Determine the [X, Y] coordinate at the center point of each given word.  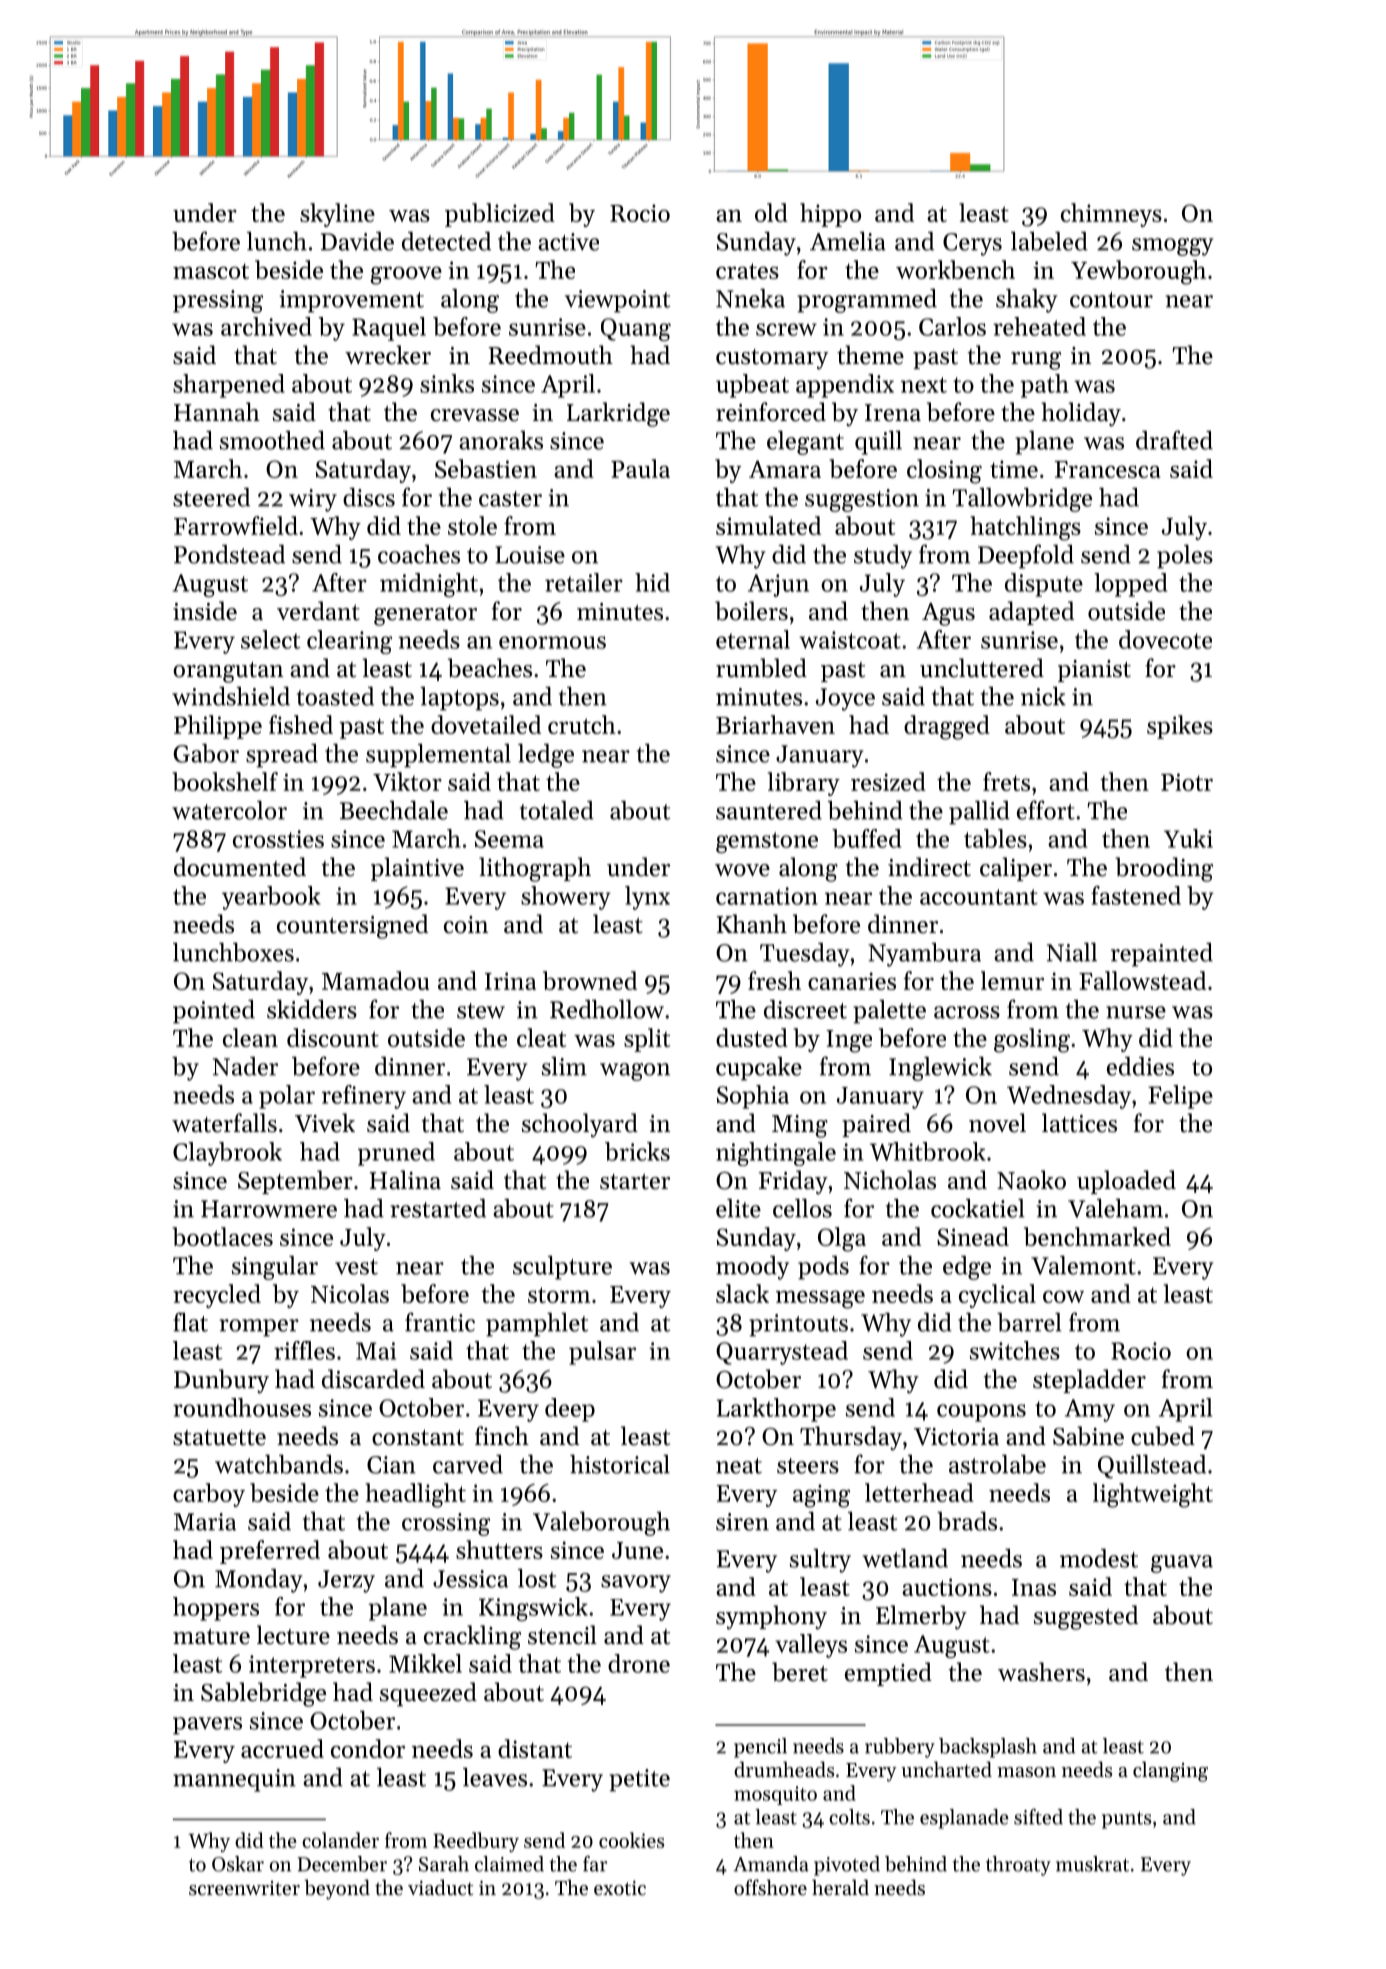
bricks [637, 1151]
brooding [1164, 869]
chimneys [1111, 215]
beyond [337, 1889]
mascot [211, 271]
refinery [364, 1097]
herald [840, 1887]
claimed [509, 1864]
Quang [636, 329]
